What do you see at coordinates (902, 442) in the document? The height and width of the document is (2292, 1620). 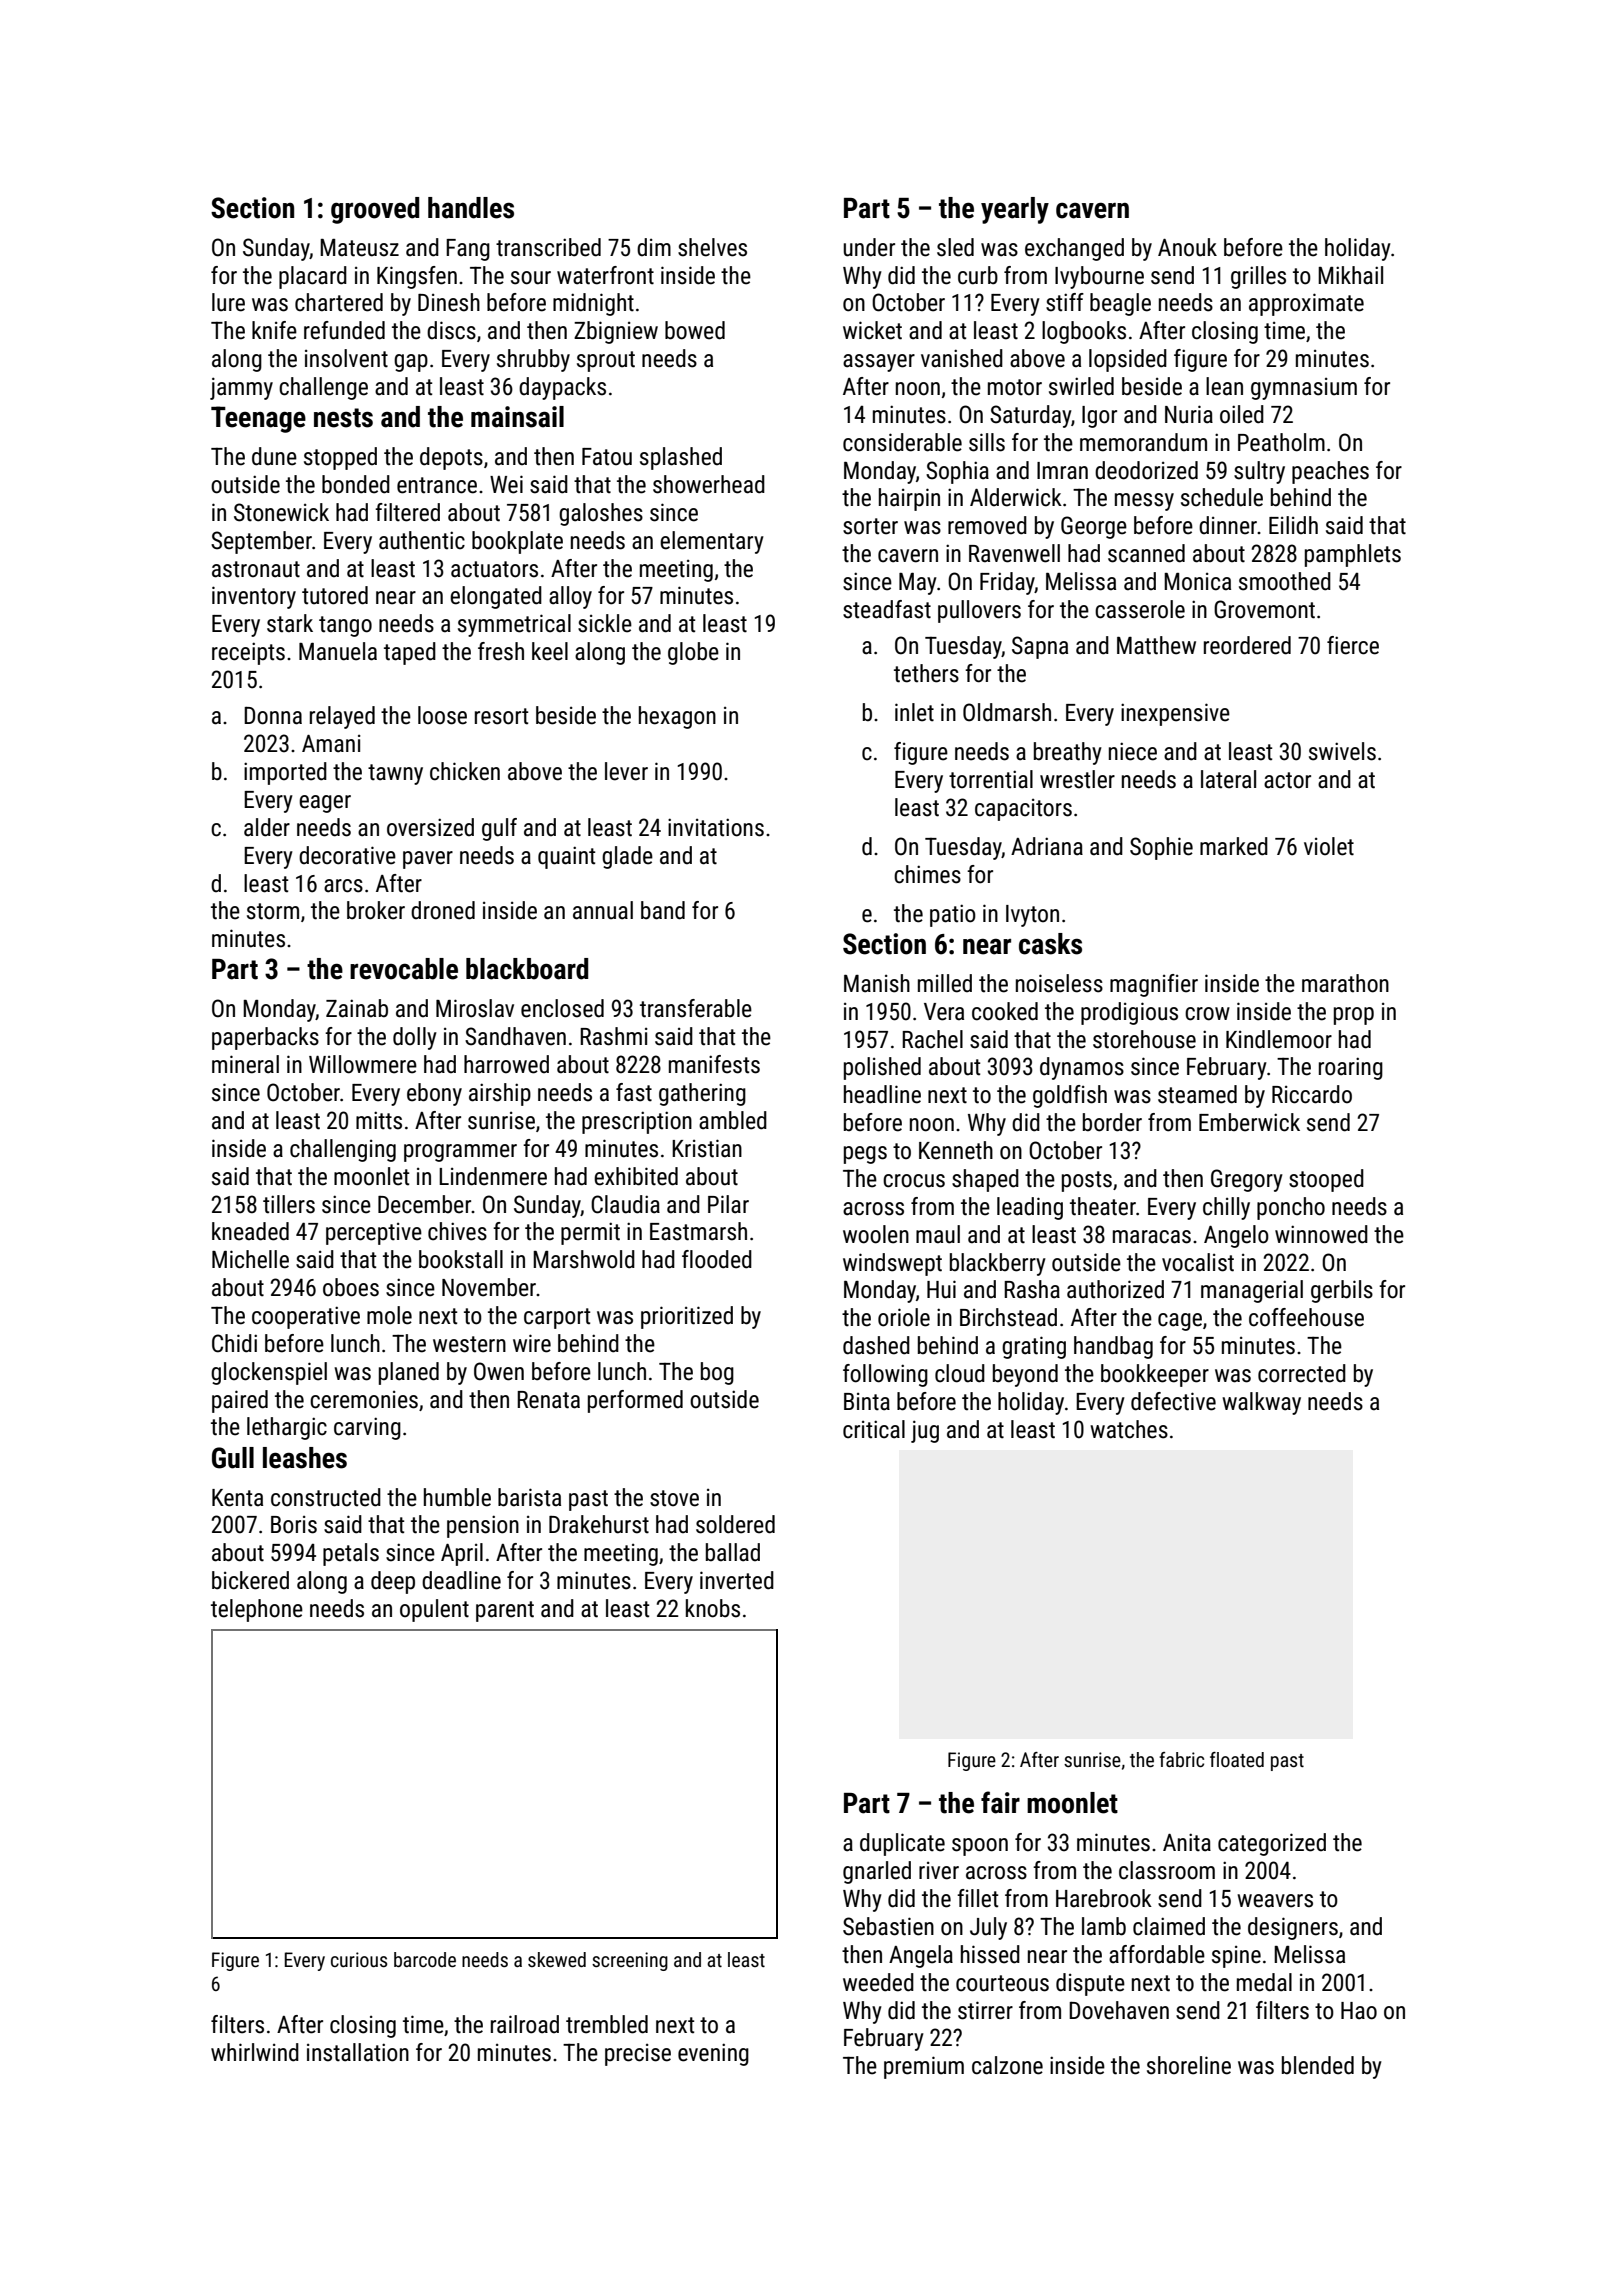 I see `considerable` at bounding box center [902, 442].
